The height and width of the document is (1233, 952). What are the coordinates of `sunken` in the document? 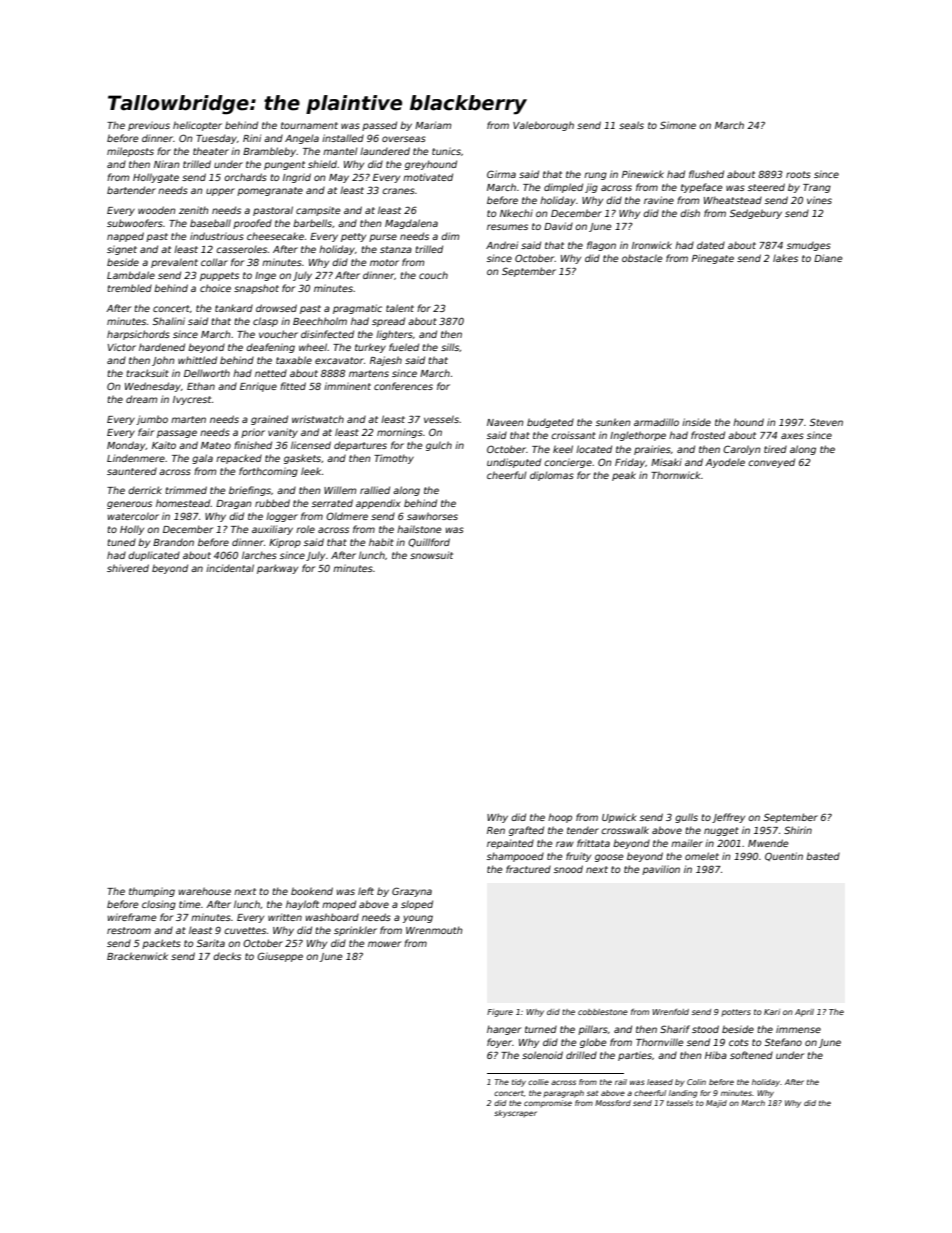 It's located at (613, 422).
